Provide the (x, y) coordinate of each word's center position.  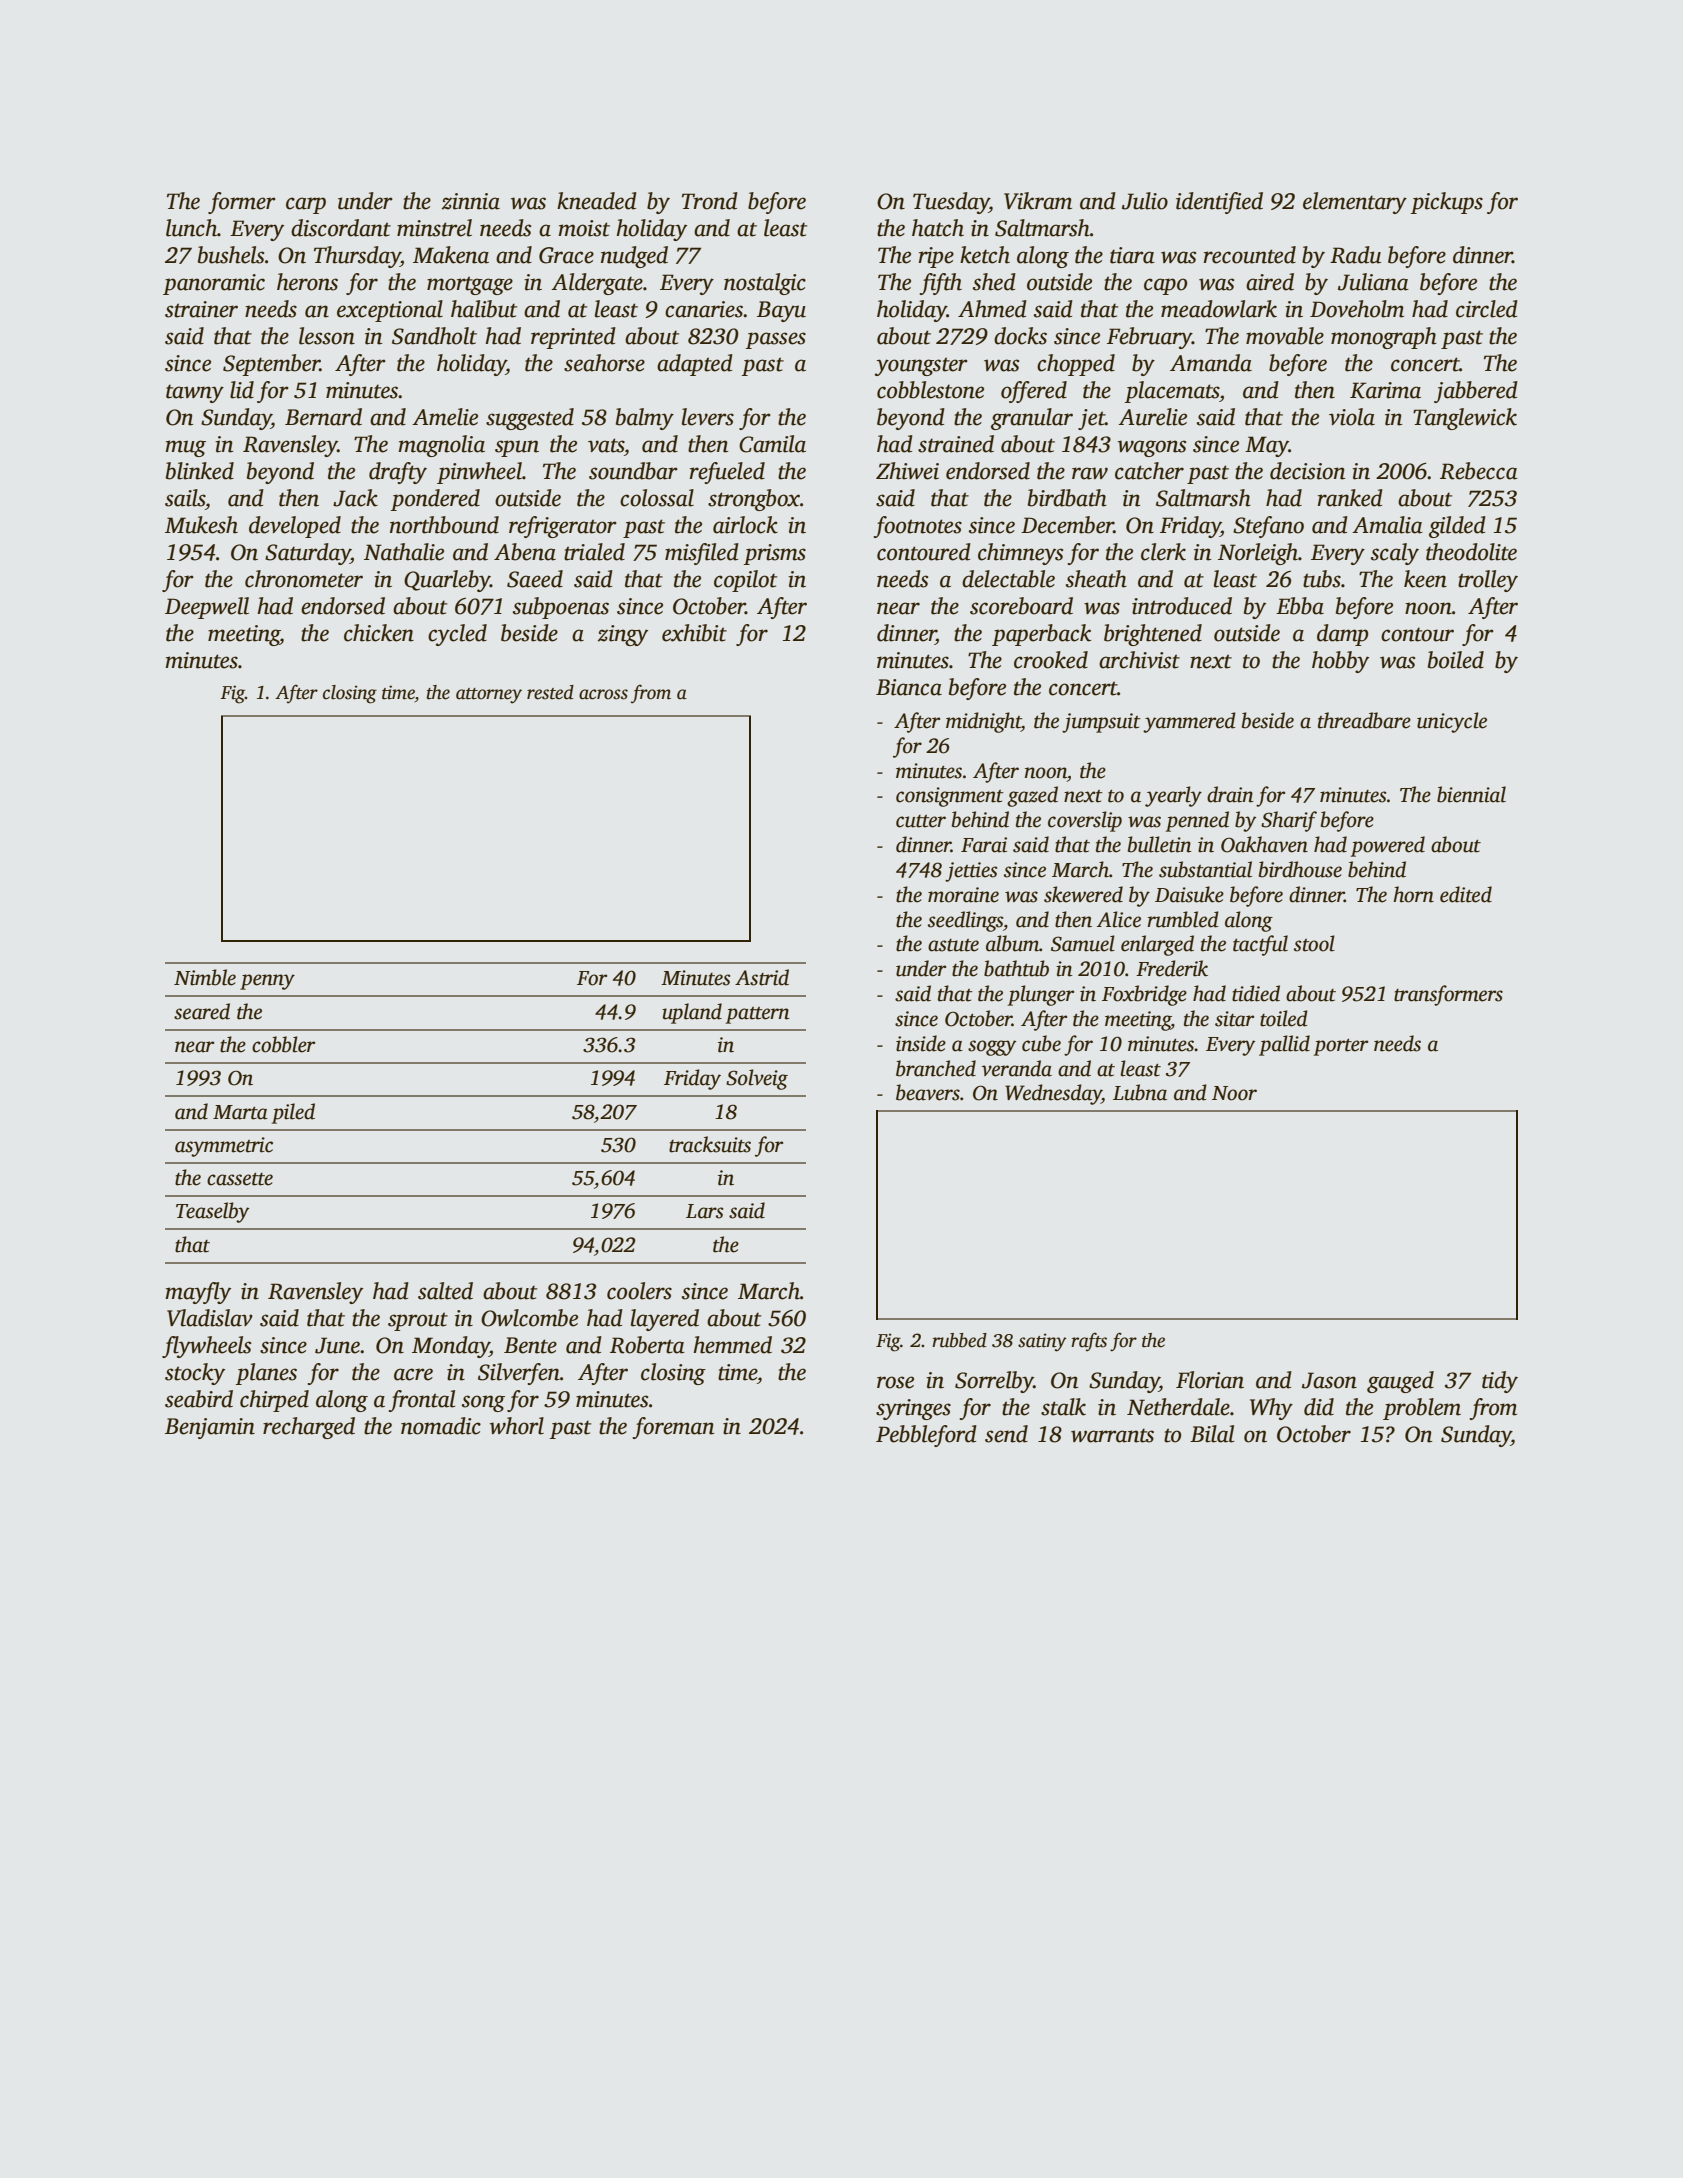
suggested (530, 419)
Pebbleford (926, 1436)
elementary (1355, 203)
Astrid (762, 977)
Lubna (1140, 1092)
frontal (421, 1401)
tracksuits (710, 1144)
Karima (1385, 390)
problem (1422, 1409)
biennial (1471, 794)
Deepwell (207, 608)
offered (1034, 392)
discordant (341, 228)
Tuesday (951, 203)
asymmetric (224, 1147)
